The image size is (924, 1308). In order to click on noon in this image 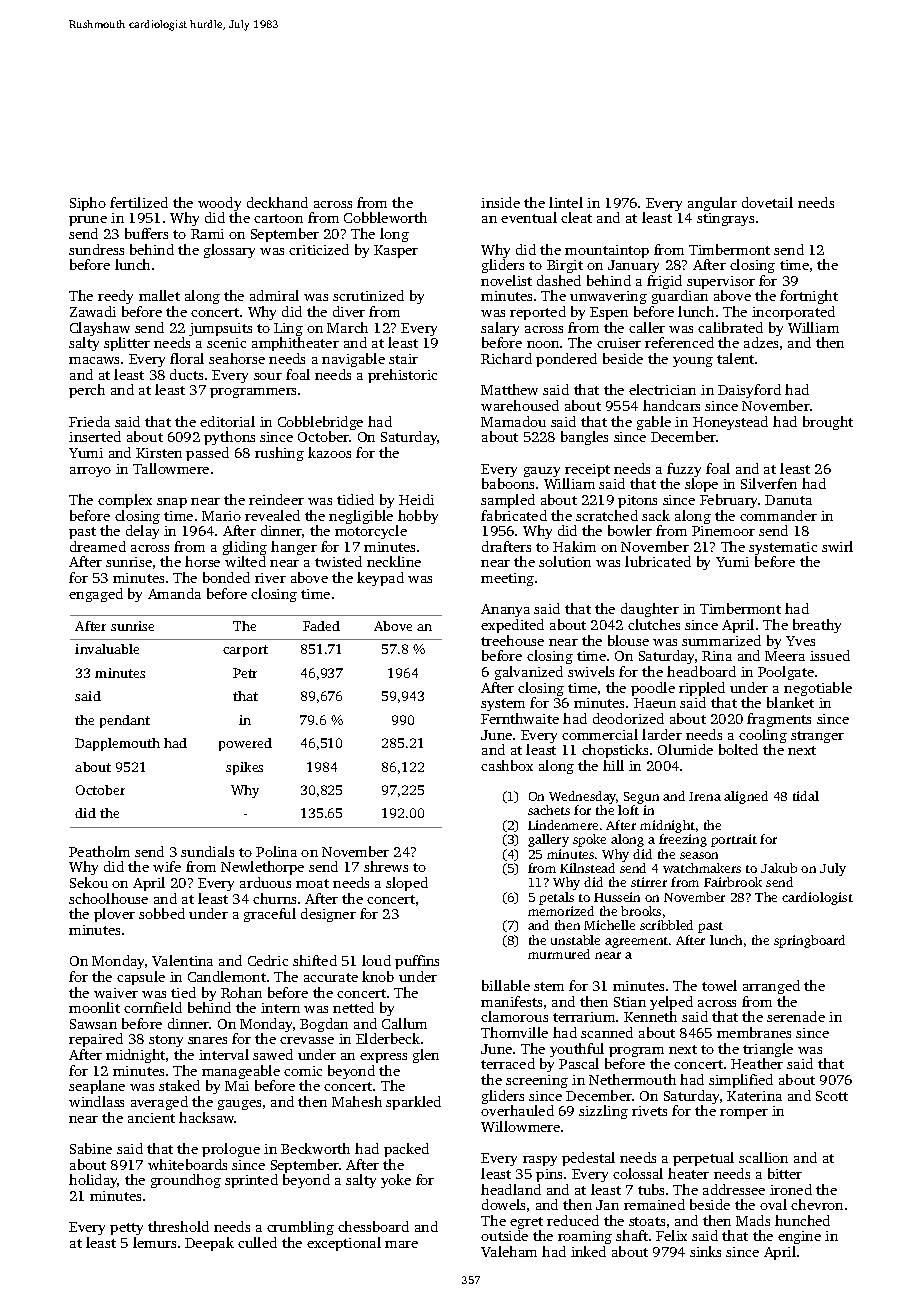, I will do `click(543, 344)`.
